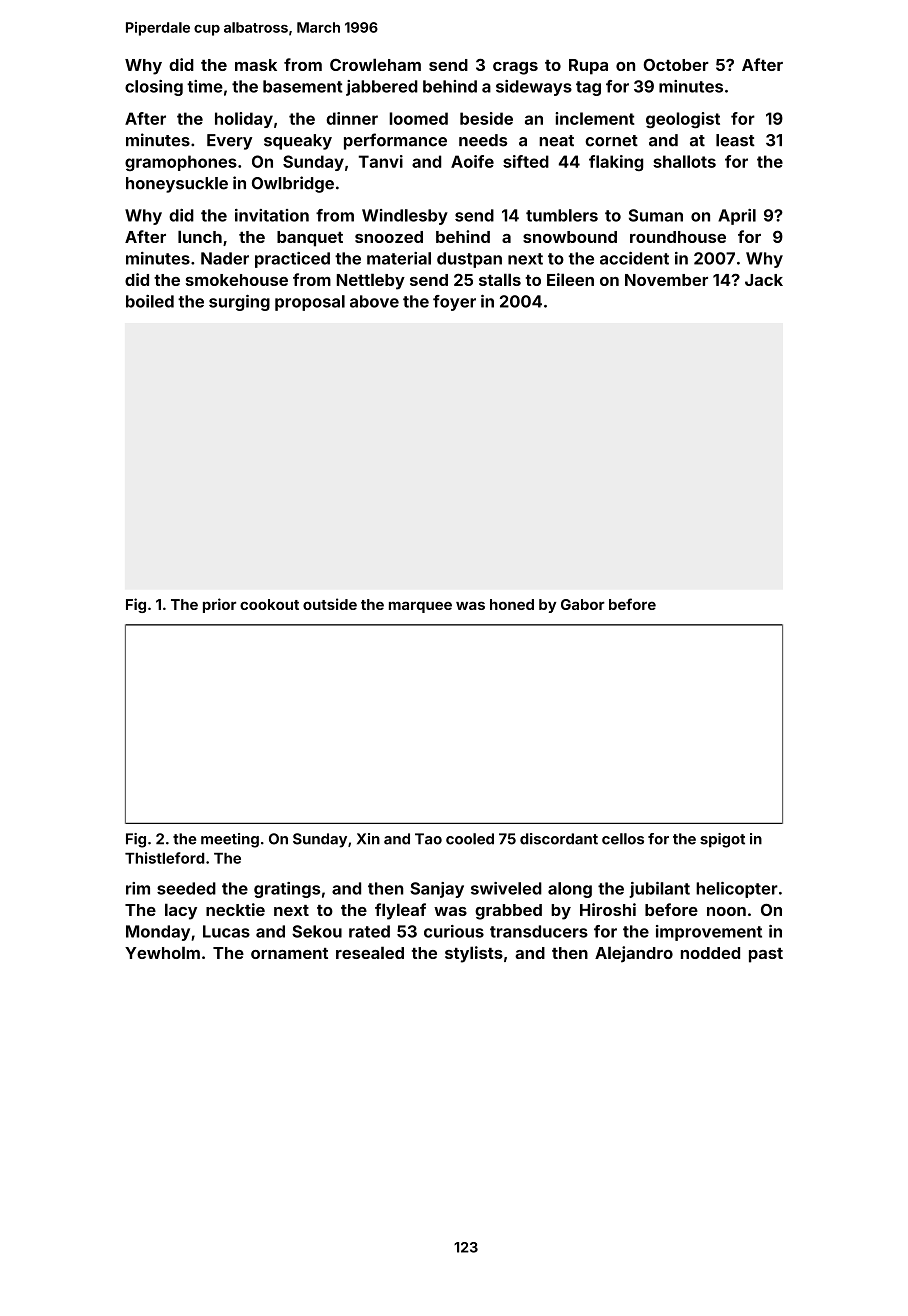 This page has width=908, height=1316. Describe the element at coordinates (470, 839) in the page. I see `cooled` at that location.
